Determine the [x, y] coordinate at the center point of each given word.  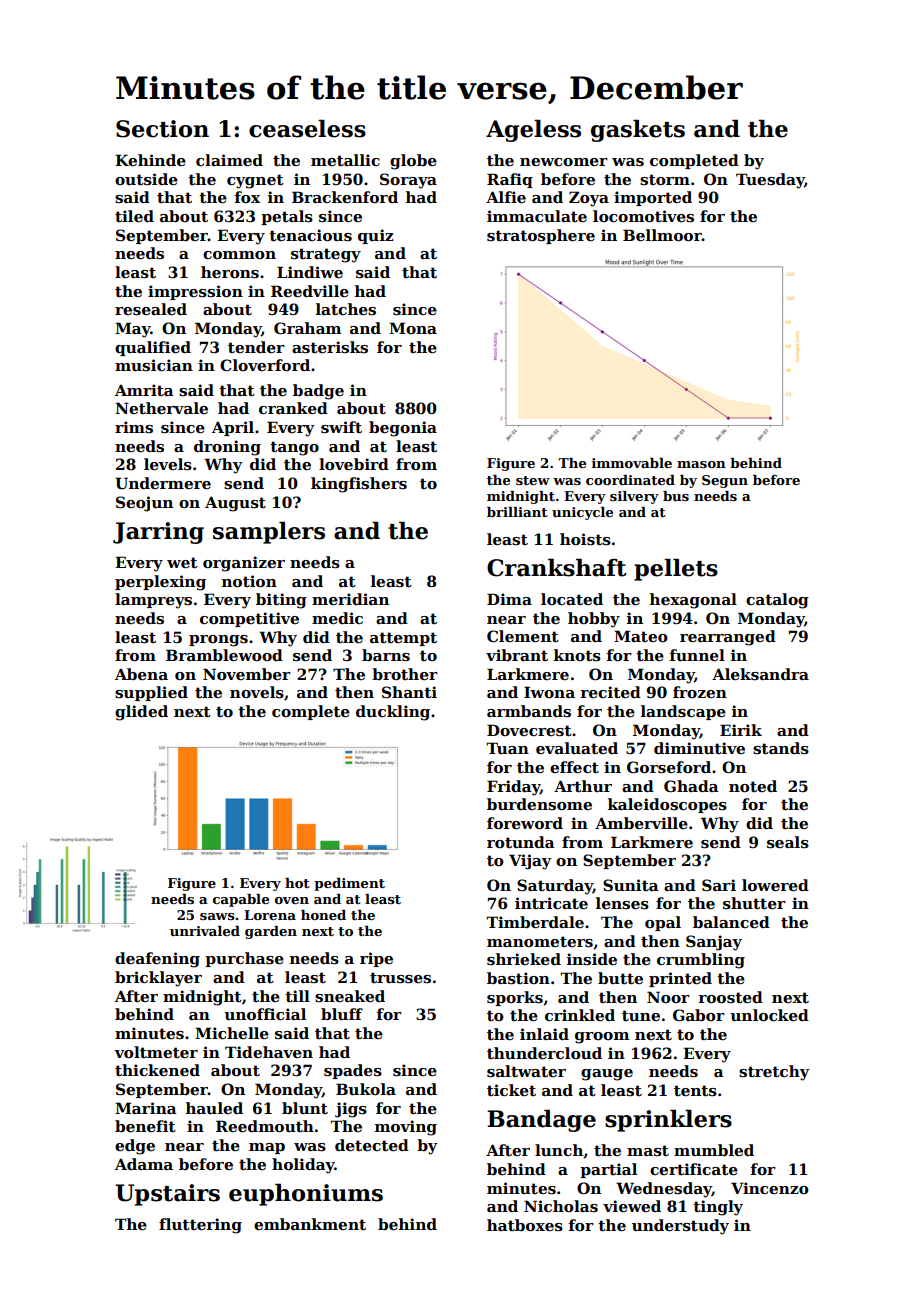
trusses [400, 977]
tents [695, 1090]
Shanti [409, 692]
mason [701, 464]
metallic [345, 160]
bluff [342, 1014]
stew [533, 480]
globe [413, 162]
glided [141, 713]
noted [753, 786]
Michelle [232, 1033]
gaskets [638, 130]
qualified [153, 348]
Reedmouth [265, 1126]
